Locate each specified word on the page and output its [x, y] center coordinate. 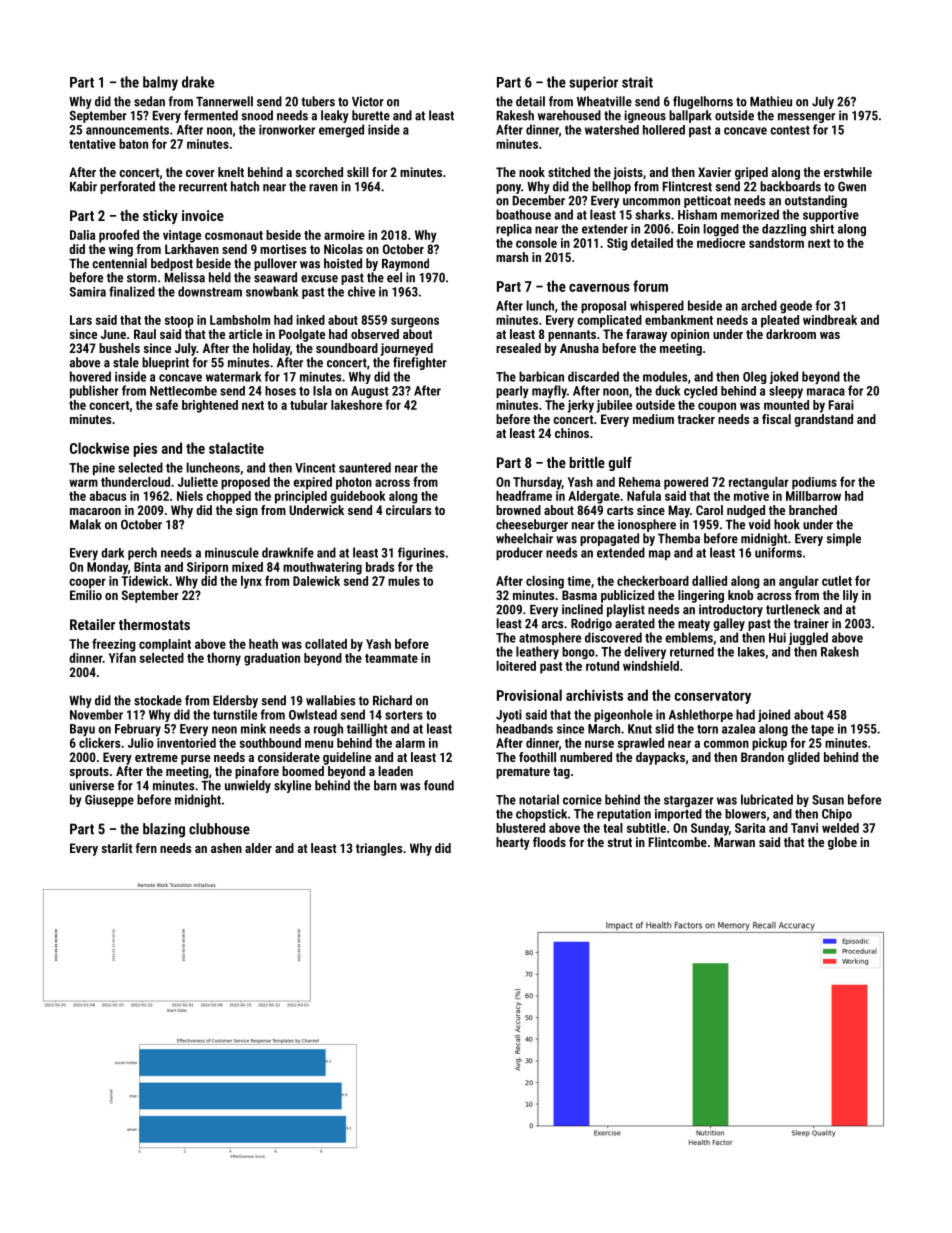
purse [195, 760]
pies [145, 450]
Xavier [714, 172]
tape [822, 730]
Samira [88, 292]
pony [508, 189]
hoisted [343, 263]
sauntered [365, 467]
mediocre [721, 243]
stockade [158, 700]
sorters [404, 715]
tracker [696, 419]
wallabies [330, 700]
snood [257, 115]
